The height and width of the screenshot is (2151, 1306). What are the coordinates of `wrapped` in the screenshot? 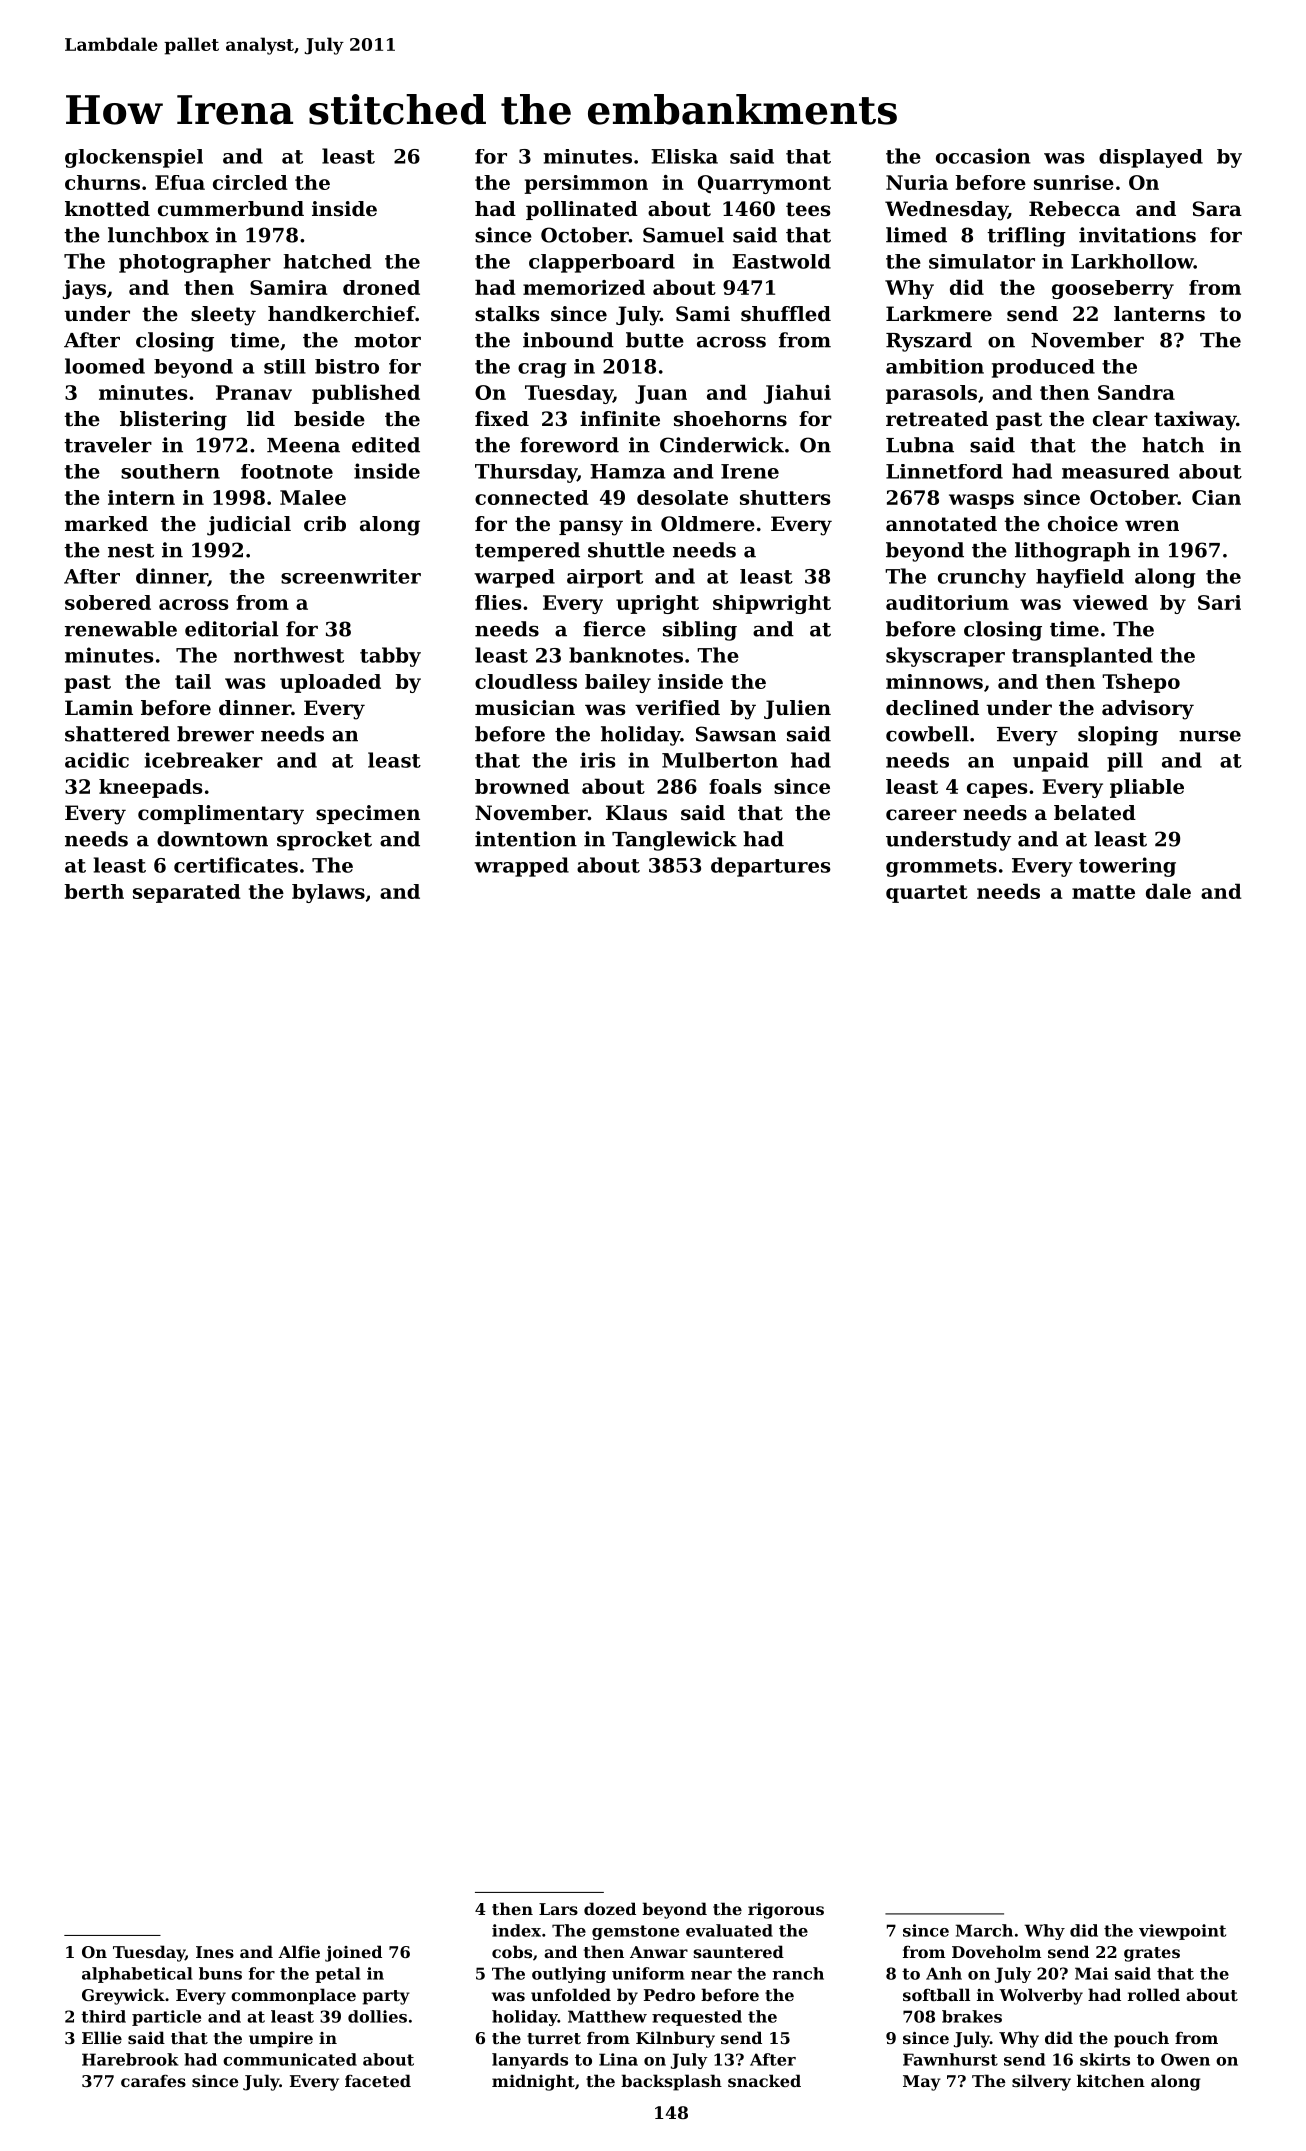 It's located at (521, 867).
